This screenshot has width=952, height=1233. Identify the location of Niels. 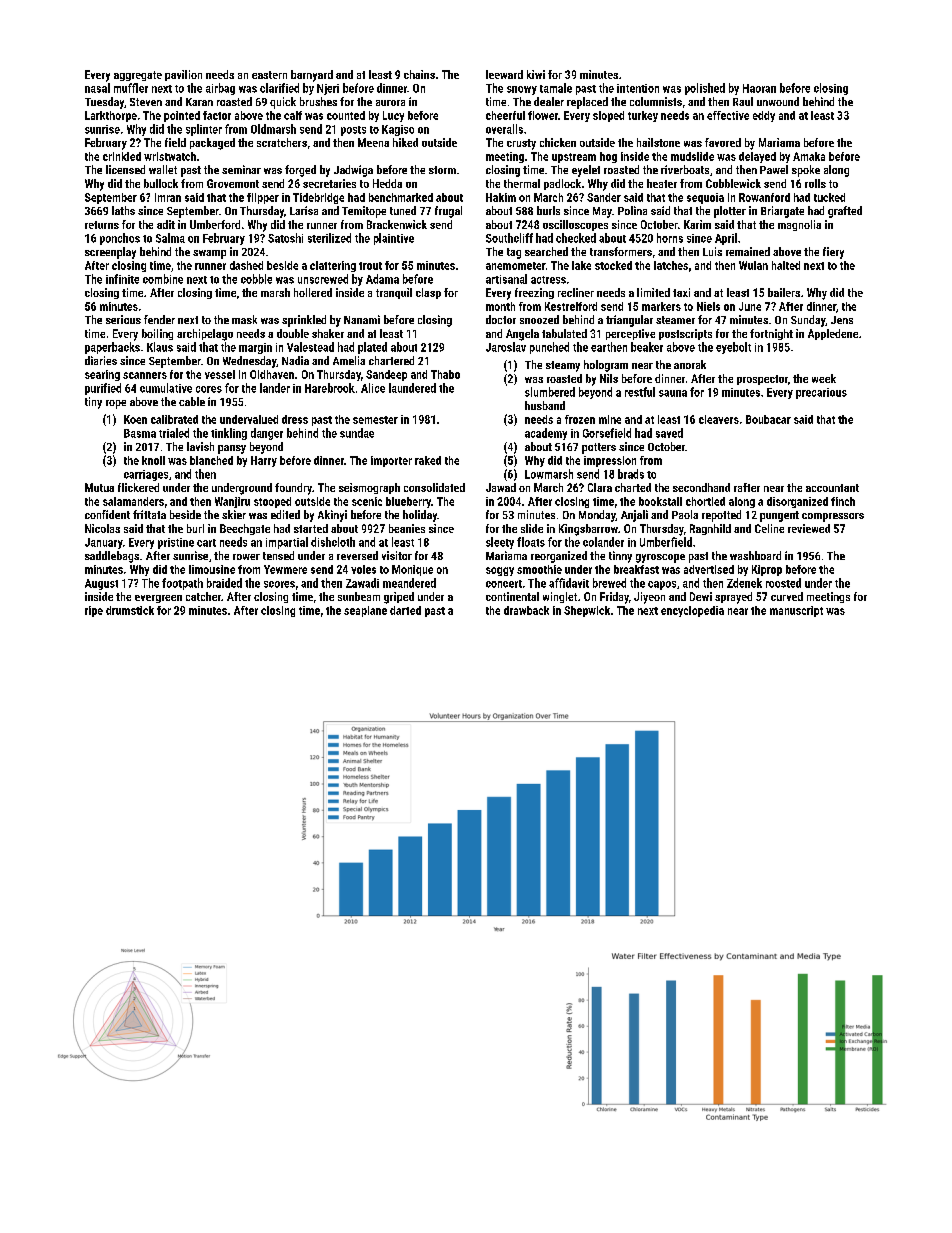
(708, 306).
